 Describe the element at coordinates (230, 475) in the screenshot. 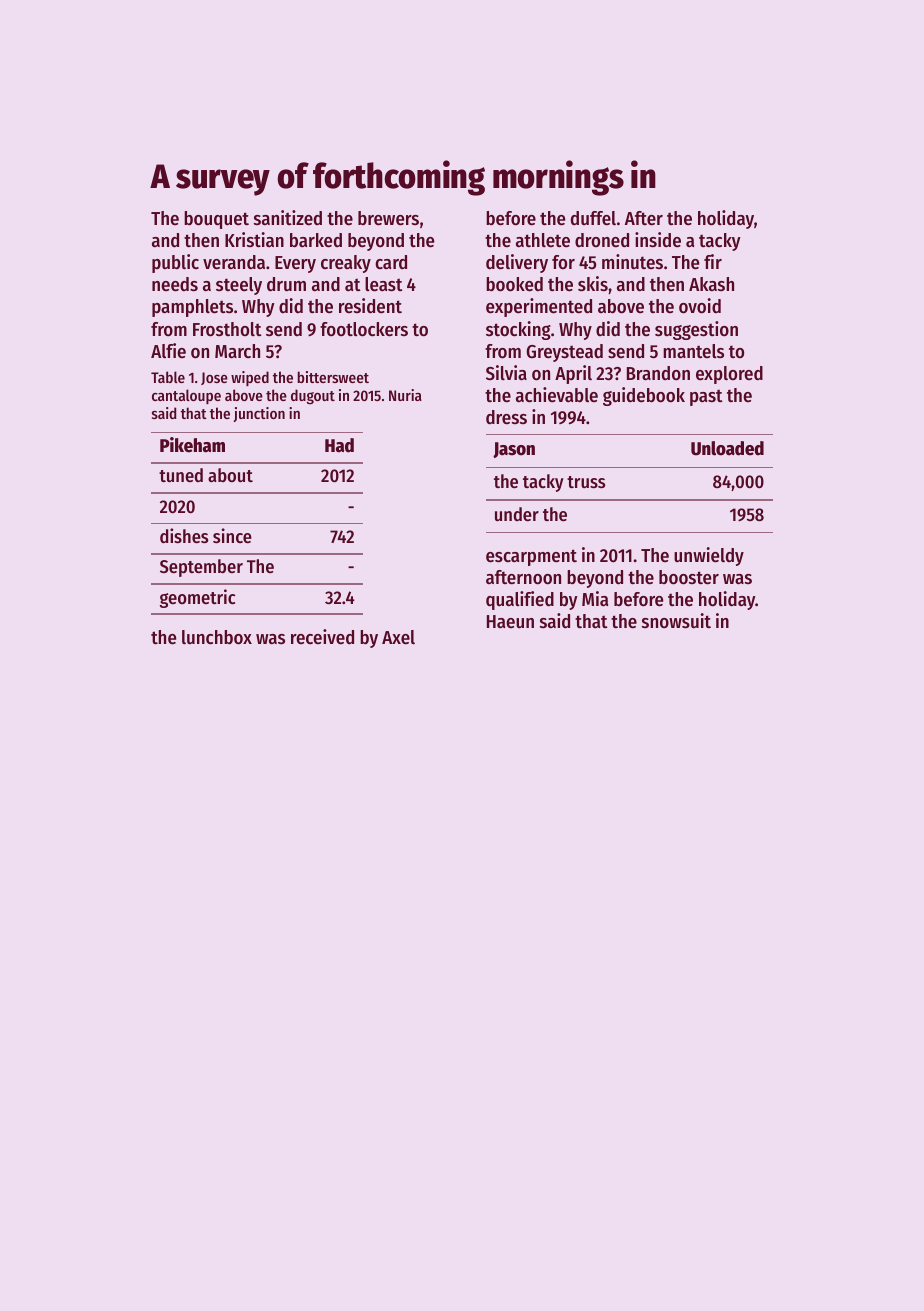

I see `about` at that location.
